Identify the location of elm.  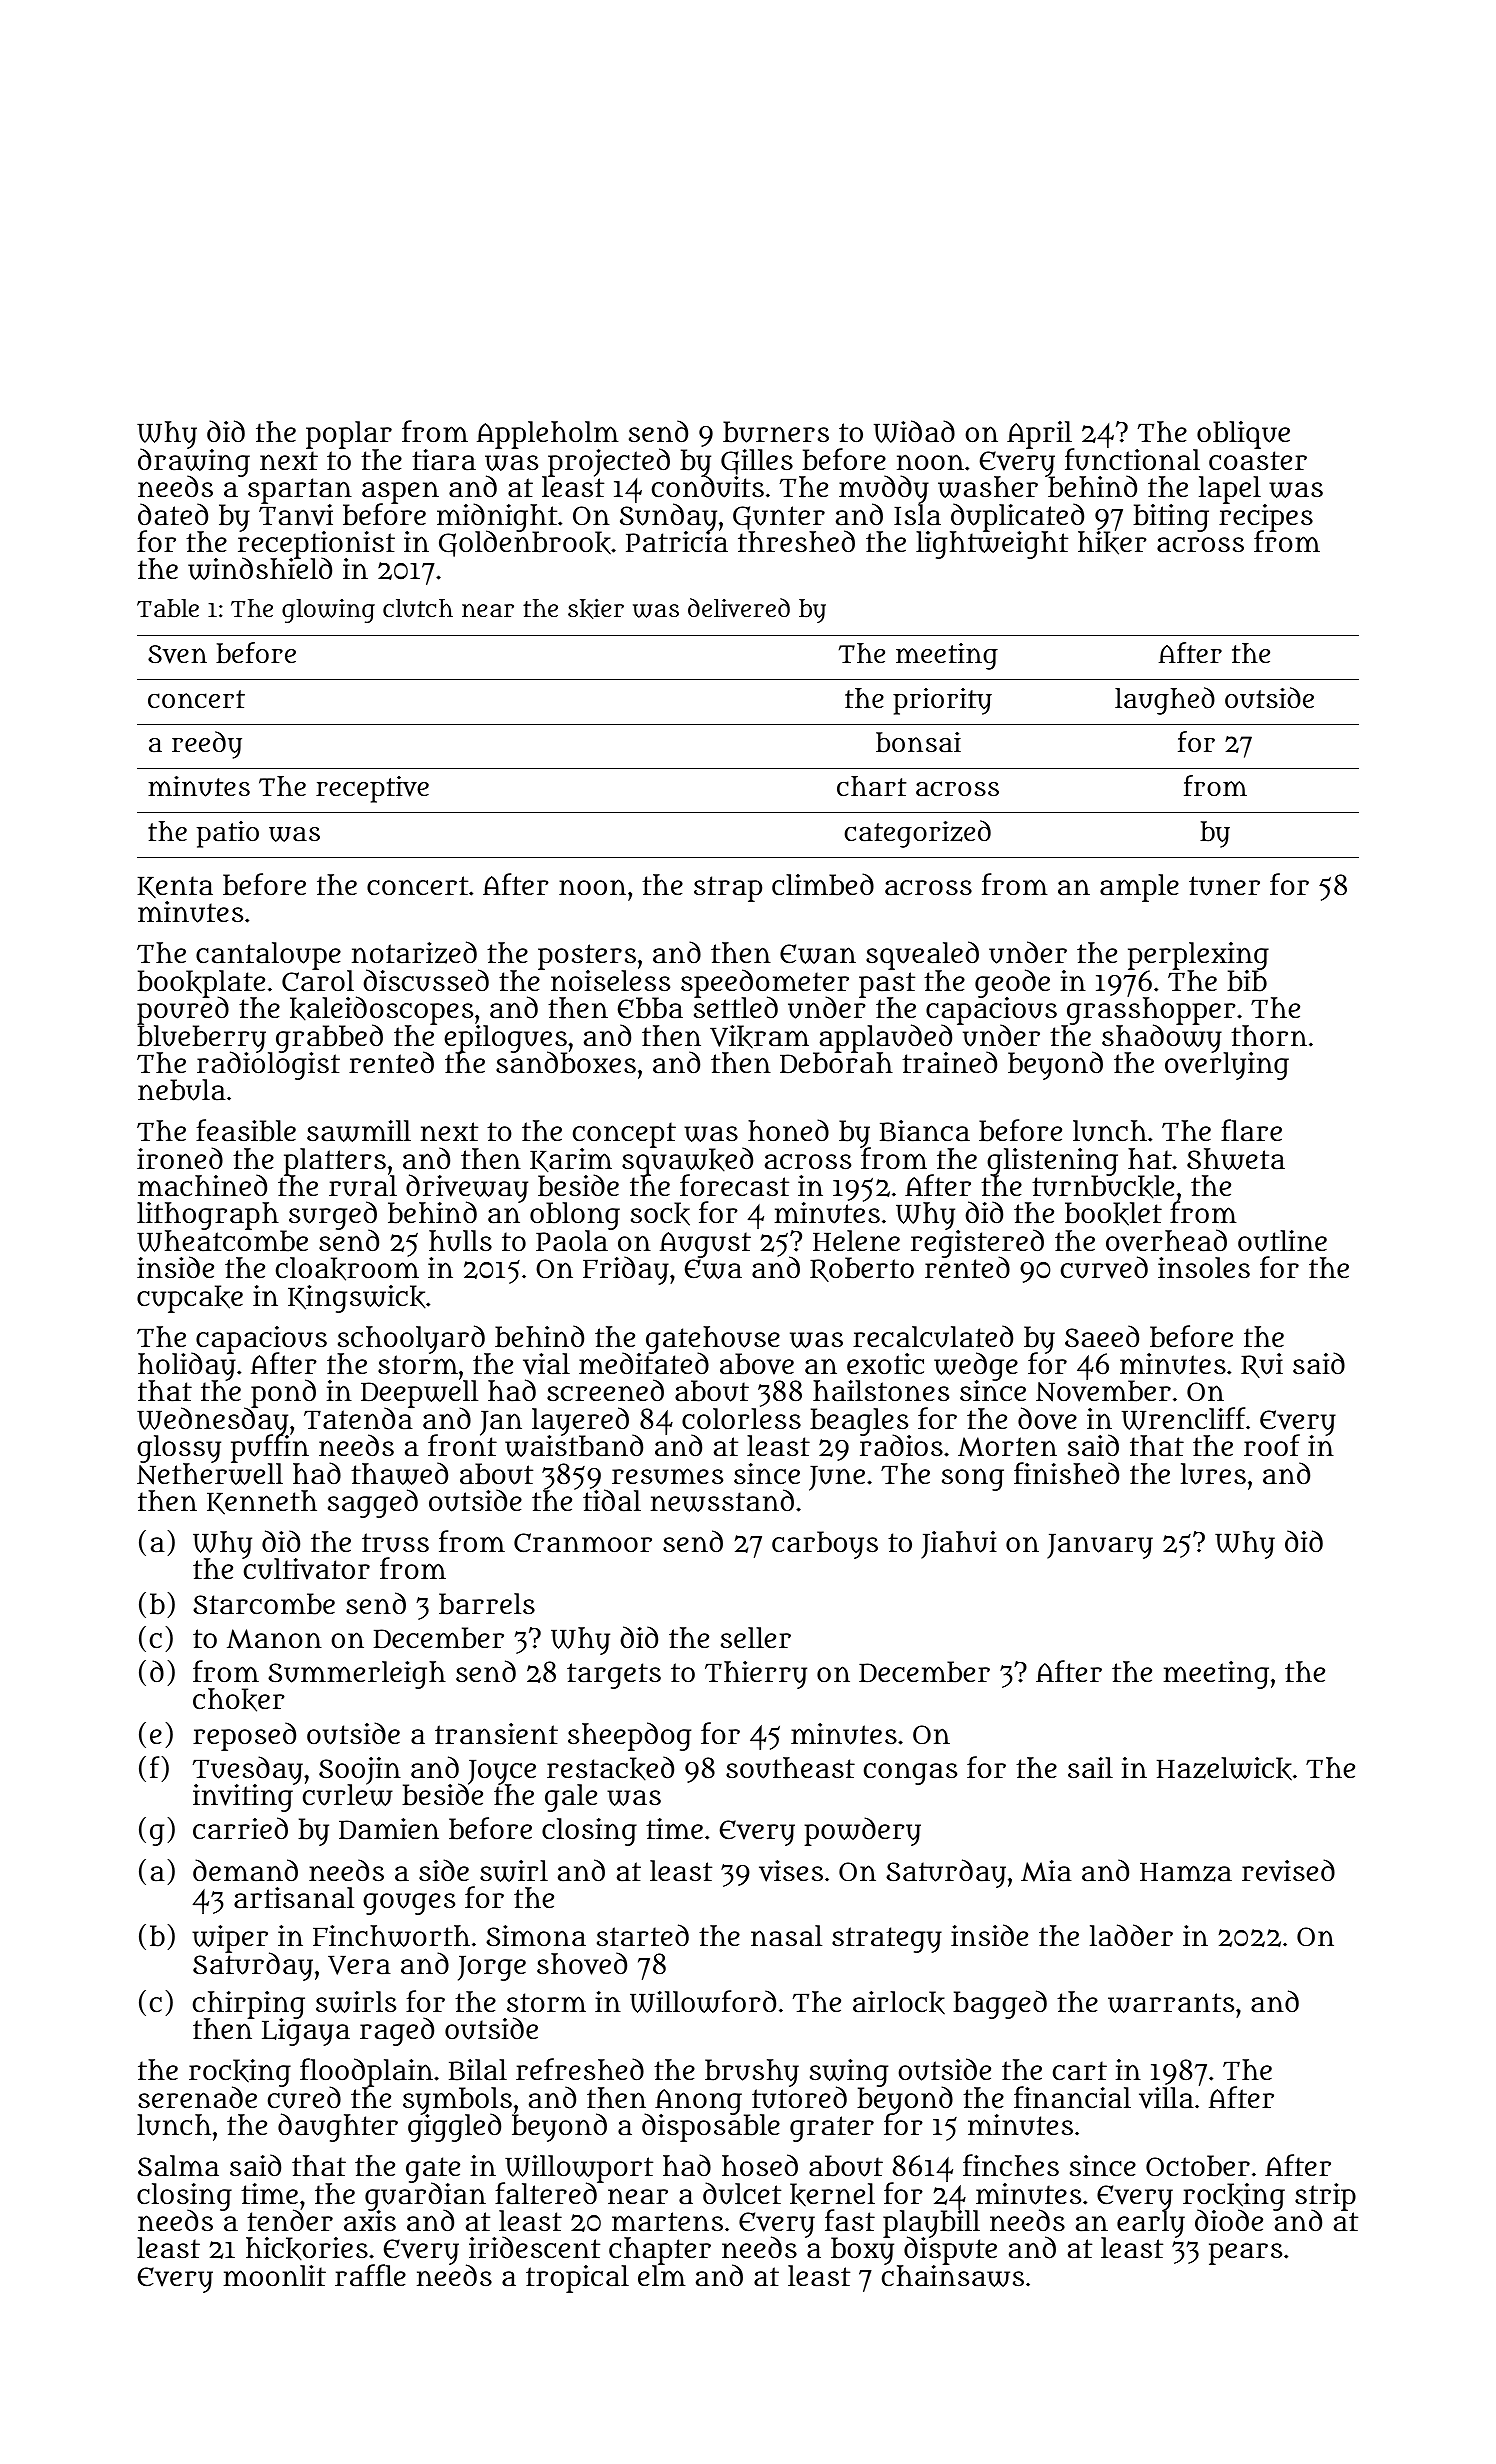
(662, 2276).
